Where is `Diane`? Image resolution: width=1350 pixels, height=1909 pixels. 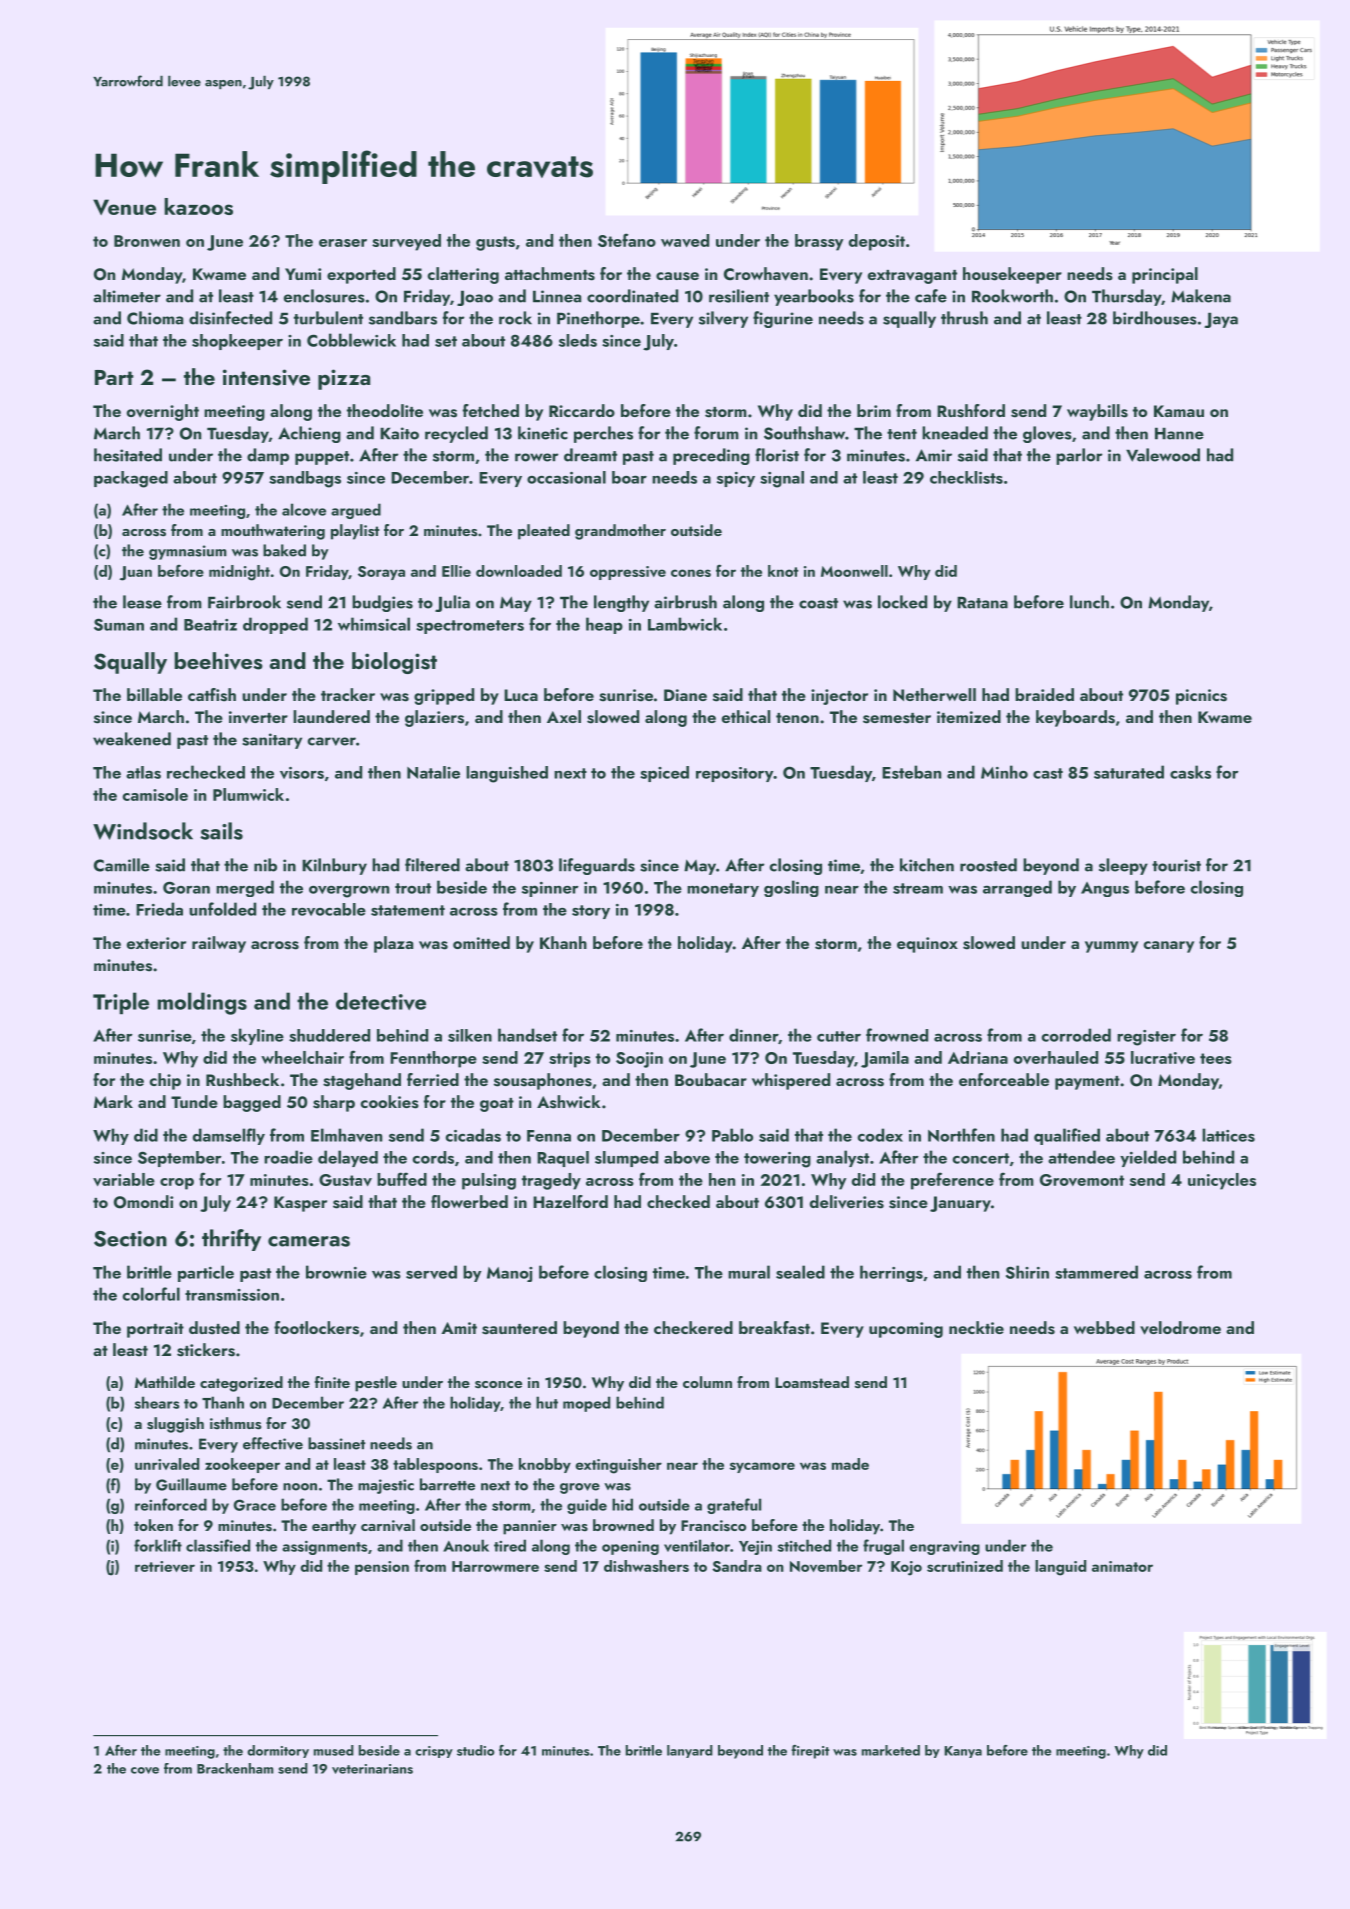
Diane is located at coordinates (685, 695).
